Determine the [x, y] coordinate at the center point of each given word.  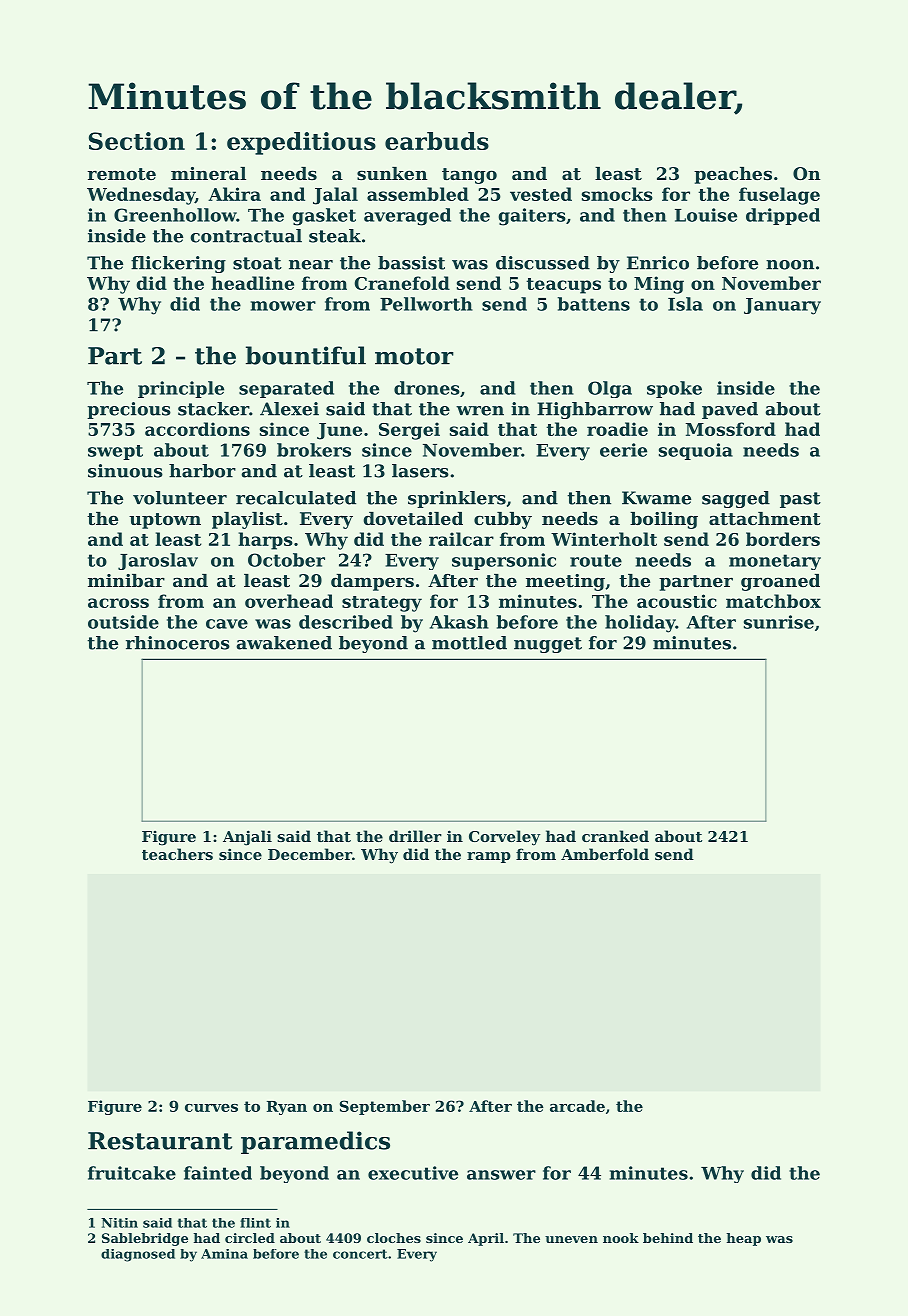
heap [743, 1239]
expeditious [301, 143]
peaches [733, 175]
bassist [411, 263]
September [385, 1107]
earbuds [437, 141]
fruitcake [132, 1173]
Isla [685, 304]
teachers [177, 854]
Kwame [656, 498]
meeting [565, 582]
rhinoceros [178, 643]
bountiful [306, 355]
